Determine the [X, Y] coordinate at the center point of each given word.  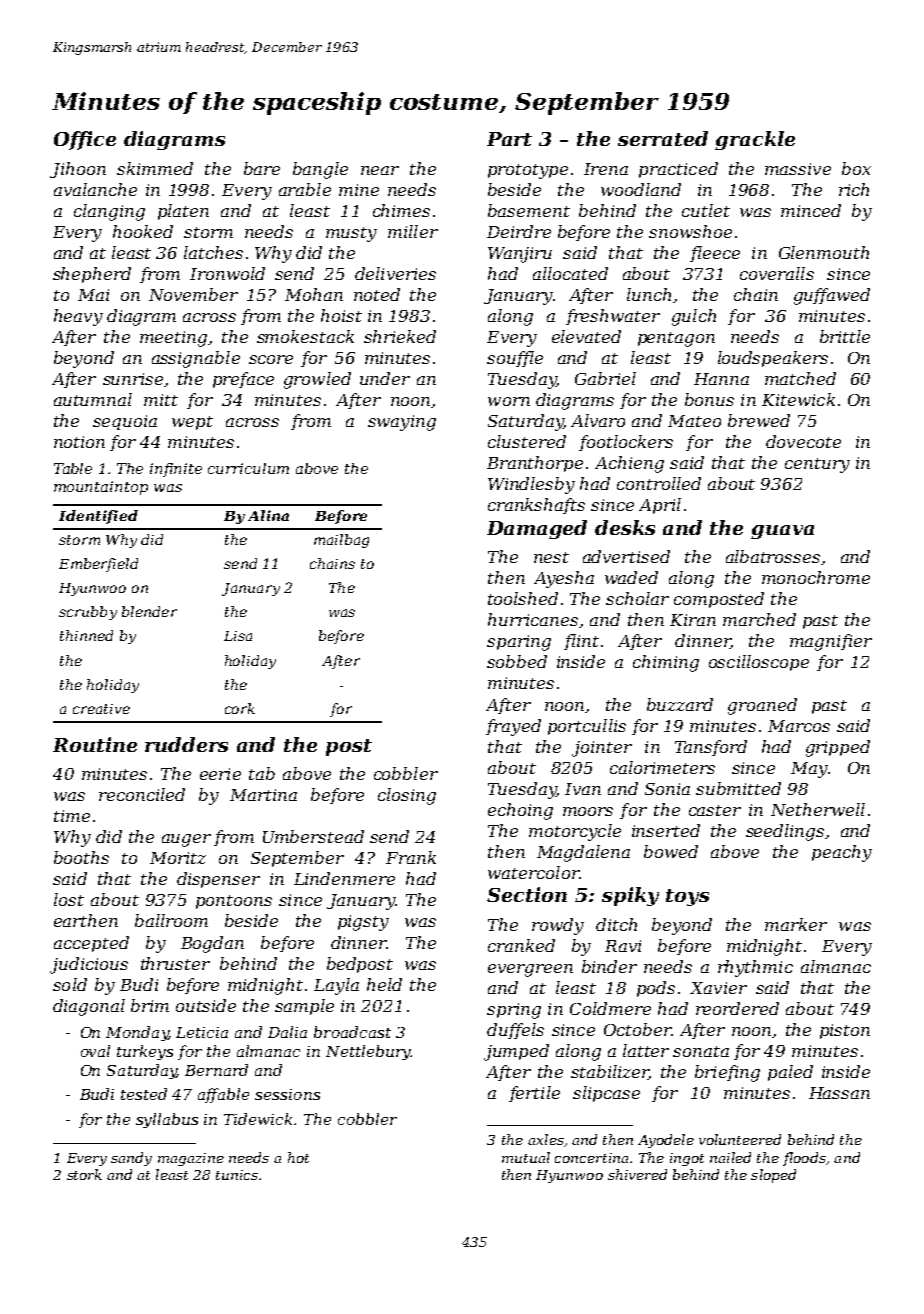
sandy [131, 1159]
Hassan [839, 1093]
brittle [845, 336]
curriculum [248, 468]
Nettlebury [368, 1052]
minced [811, 210]
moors [588, 811]
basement [529, 210]
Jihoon [78, 170]
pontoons [234, 902]
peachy [842, 853]
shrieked [400, 336]
